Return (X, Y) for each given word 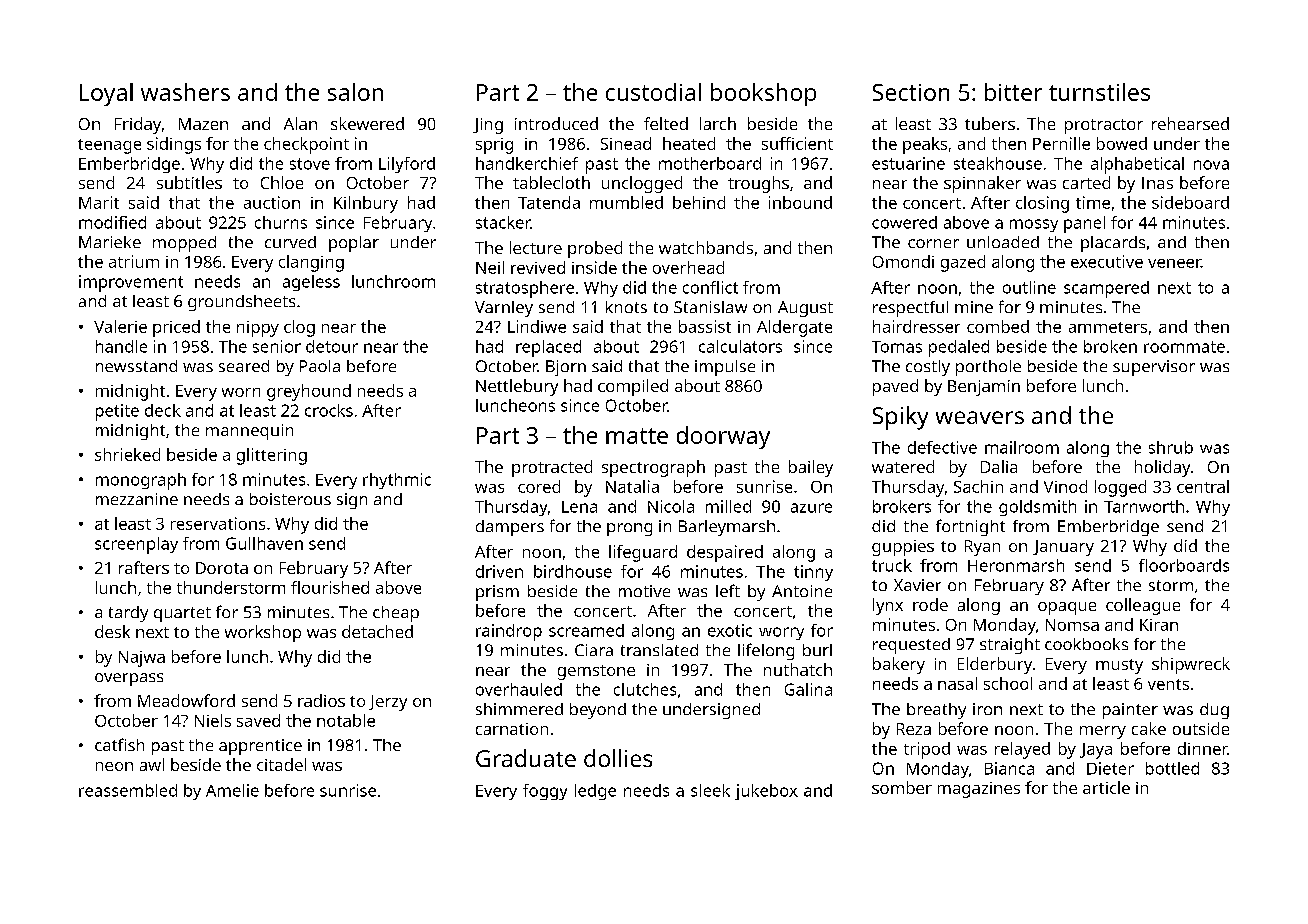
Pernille (1061, 143)
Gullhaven (264, 543)
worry (781, 633)
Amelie (232, 790)
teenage (109, 146)
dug (1214, 711)
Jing (488, 126)
